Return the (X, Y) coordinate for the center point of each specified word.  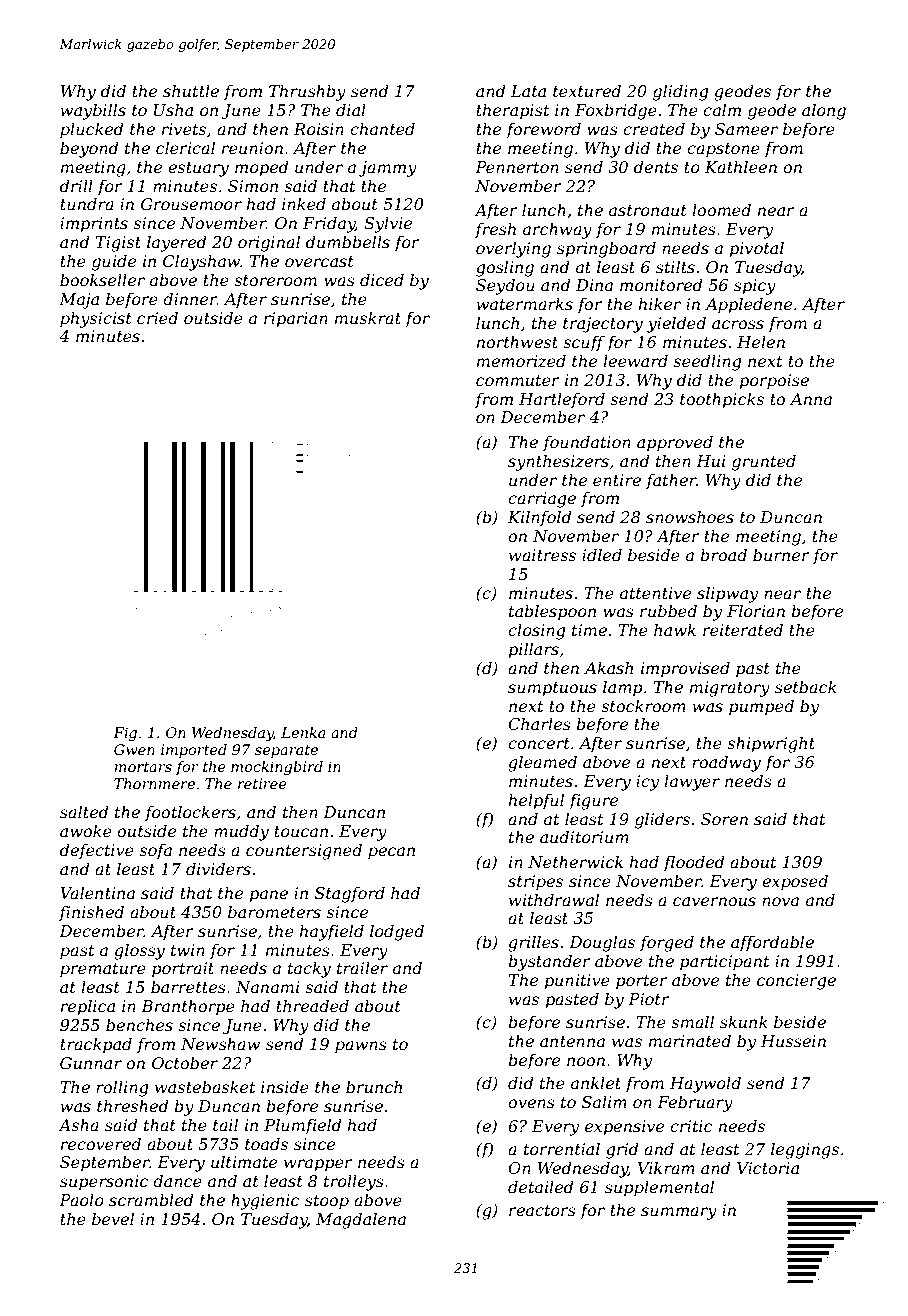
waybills (93, 111)
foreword (543, 130)
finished (91, 913)
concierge (796, 982)
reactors (542, 1210)
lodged (397, 932)
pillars (534, 650)
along (824, 111)
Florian (756, 610)
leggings (805, 1150)
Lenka (303, 732)
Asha (78, 1124)
